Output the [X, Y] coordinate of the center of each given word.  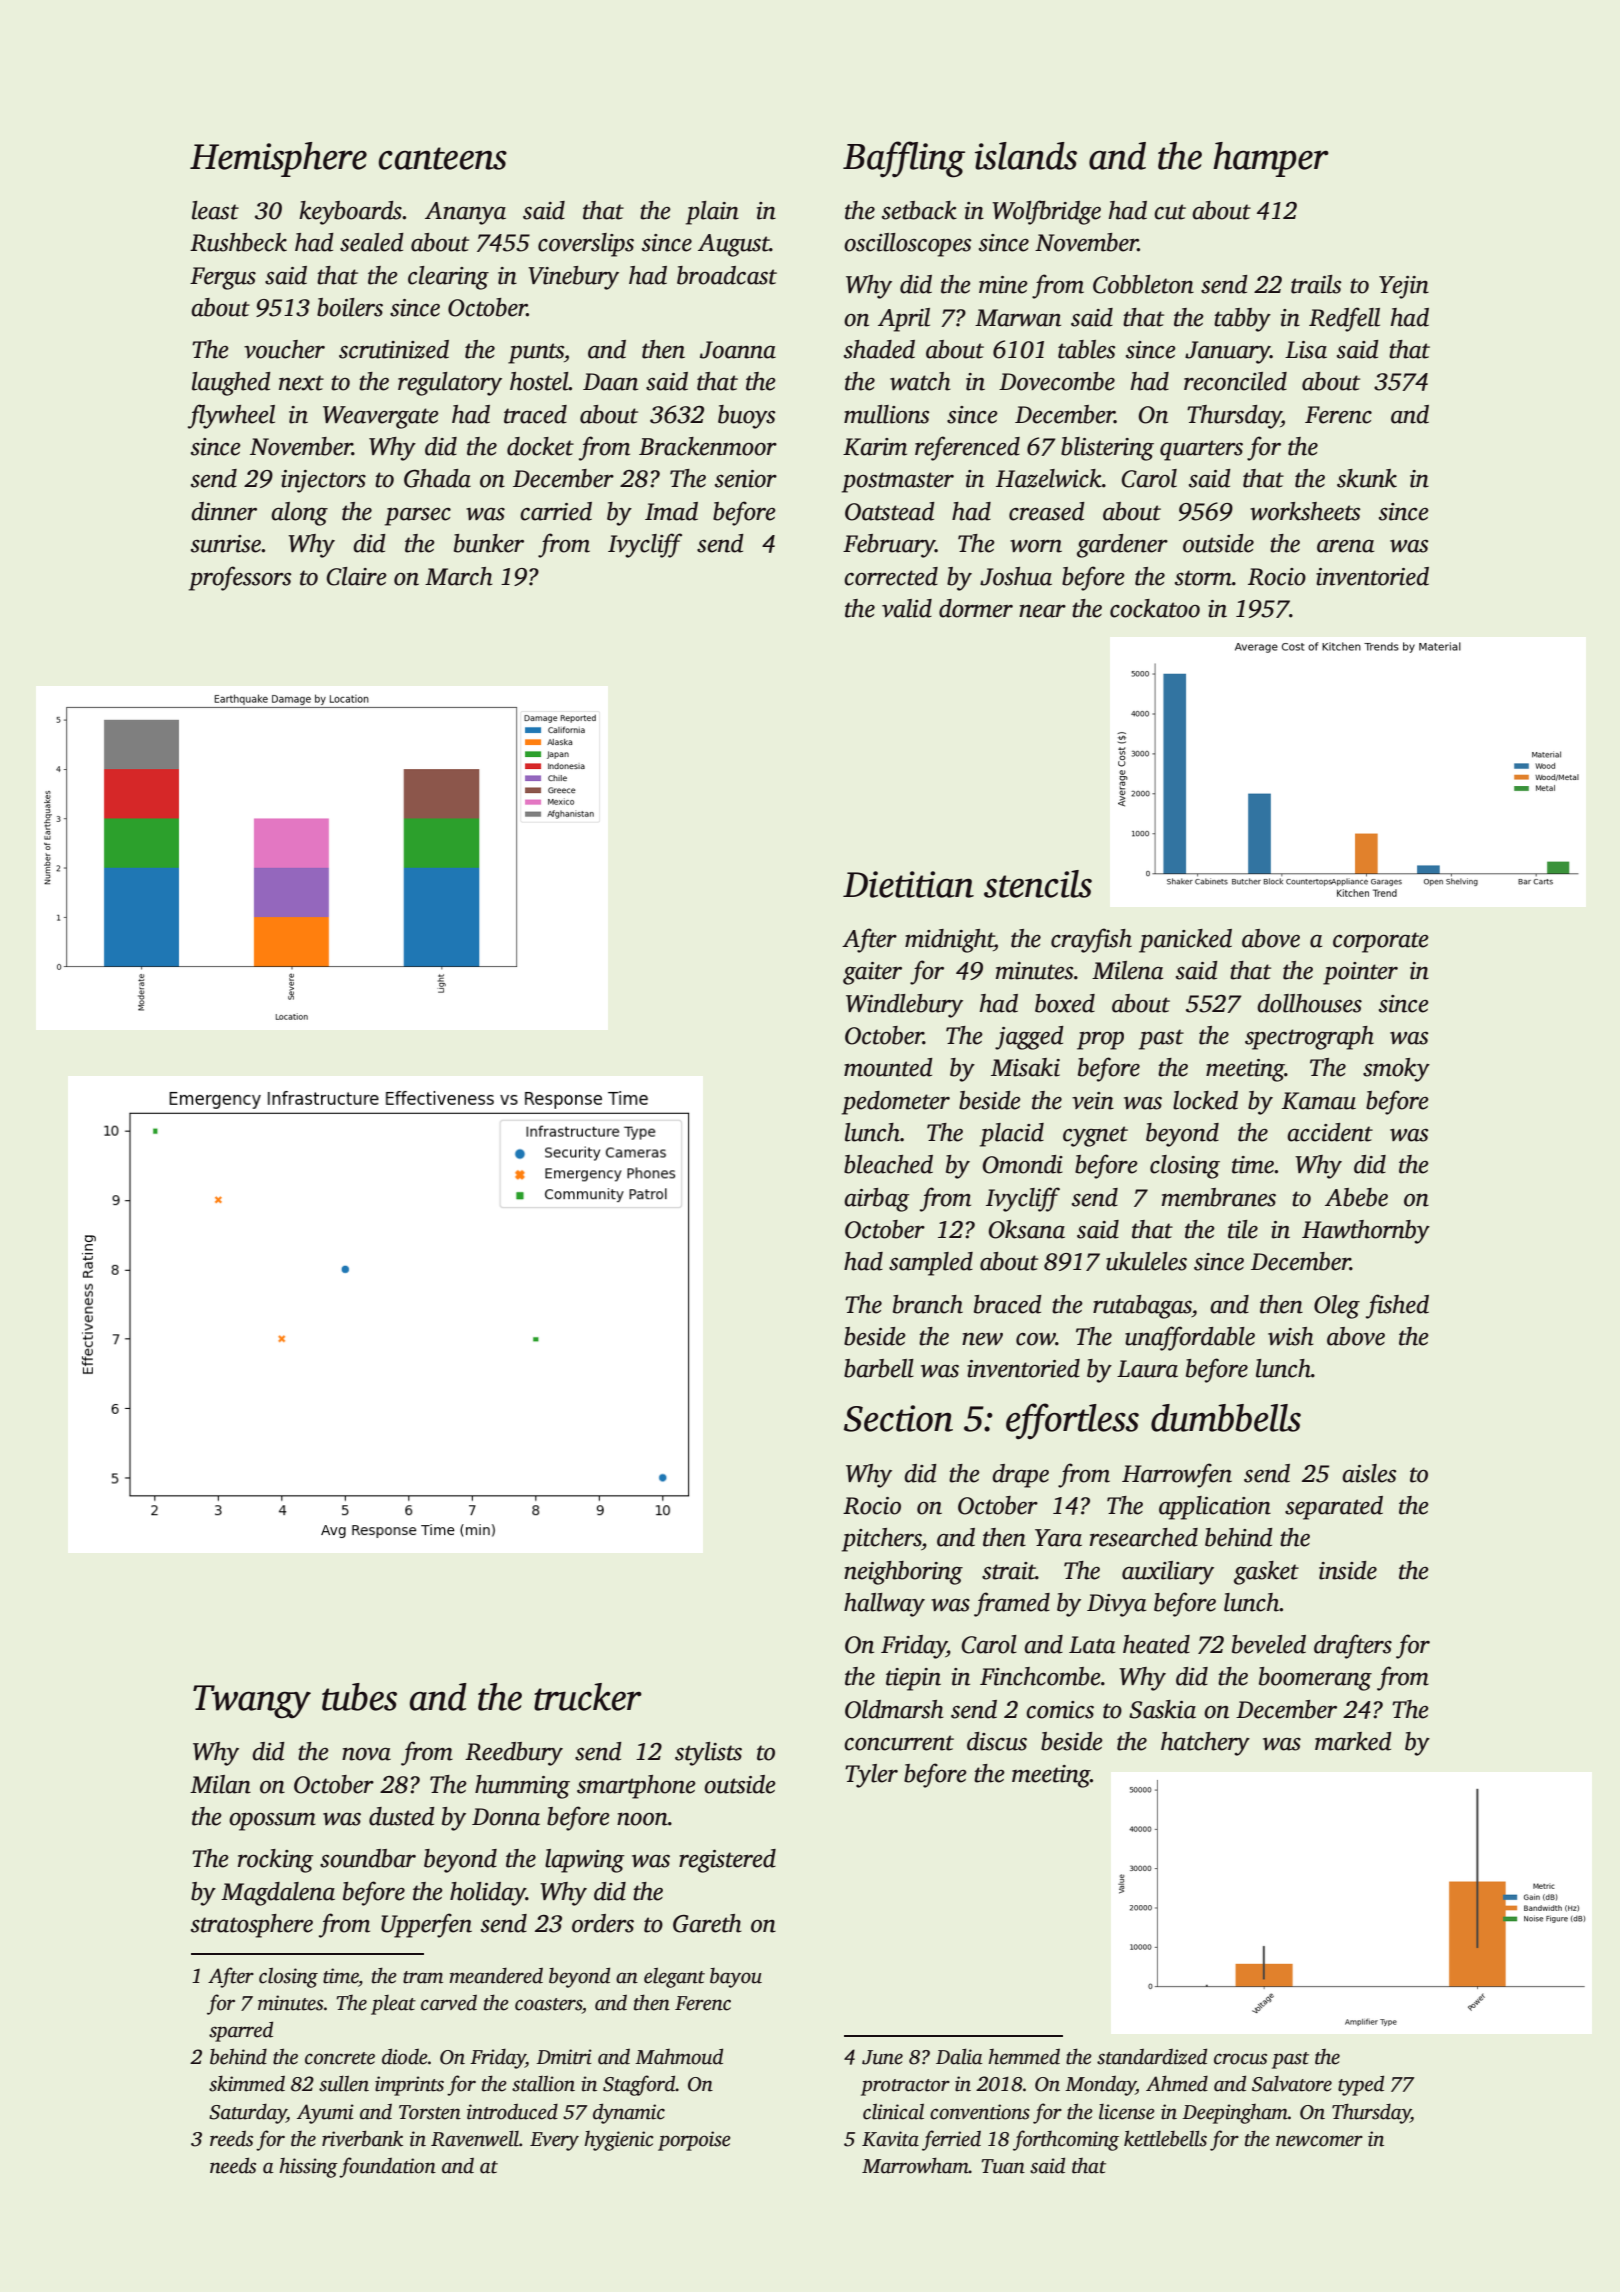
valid [907, 608]
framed [1012, 1604]
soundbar [368, 1858]
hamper [1271, 159]
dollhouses [1309, 1003]
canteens [442, 158]
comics [1060, 1710]
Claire [356, 576]
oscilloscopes [908, 245]
